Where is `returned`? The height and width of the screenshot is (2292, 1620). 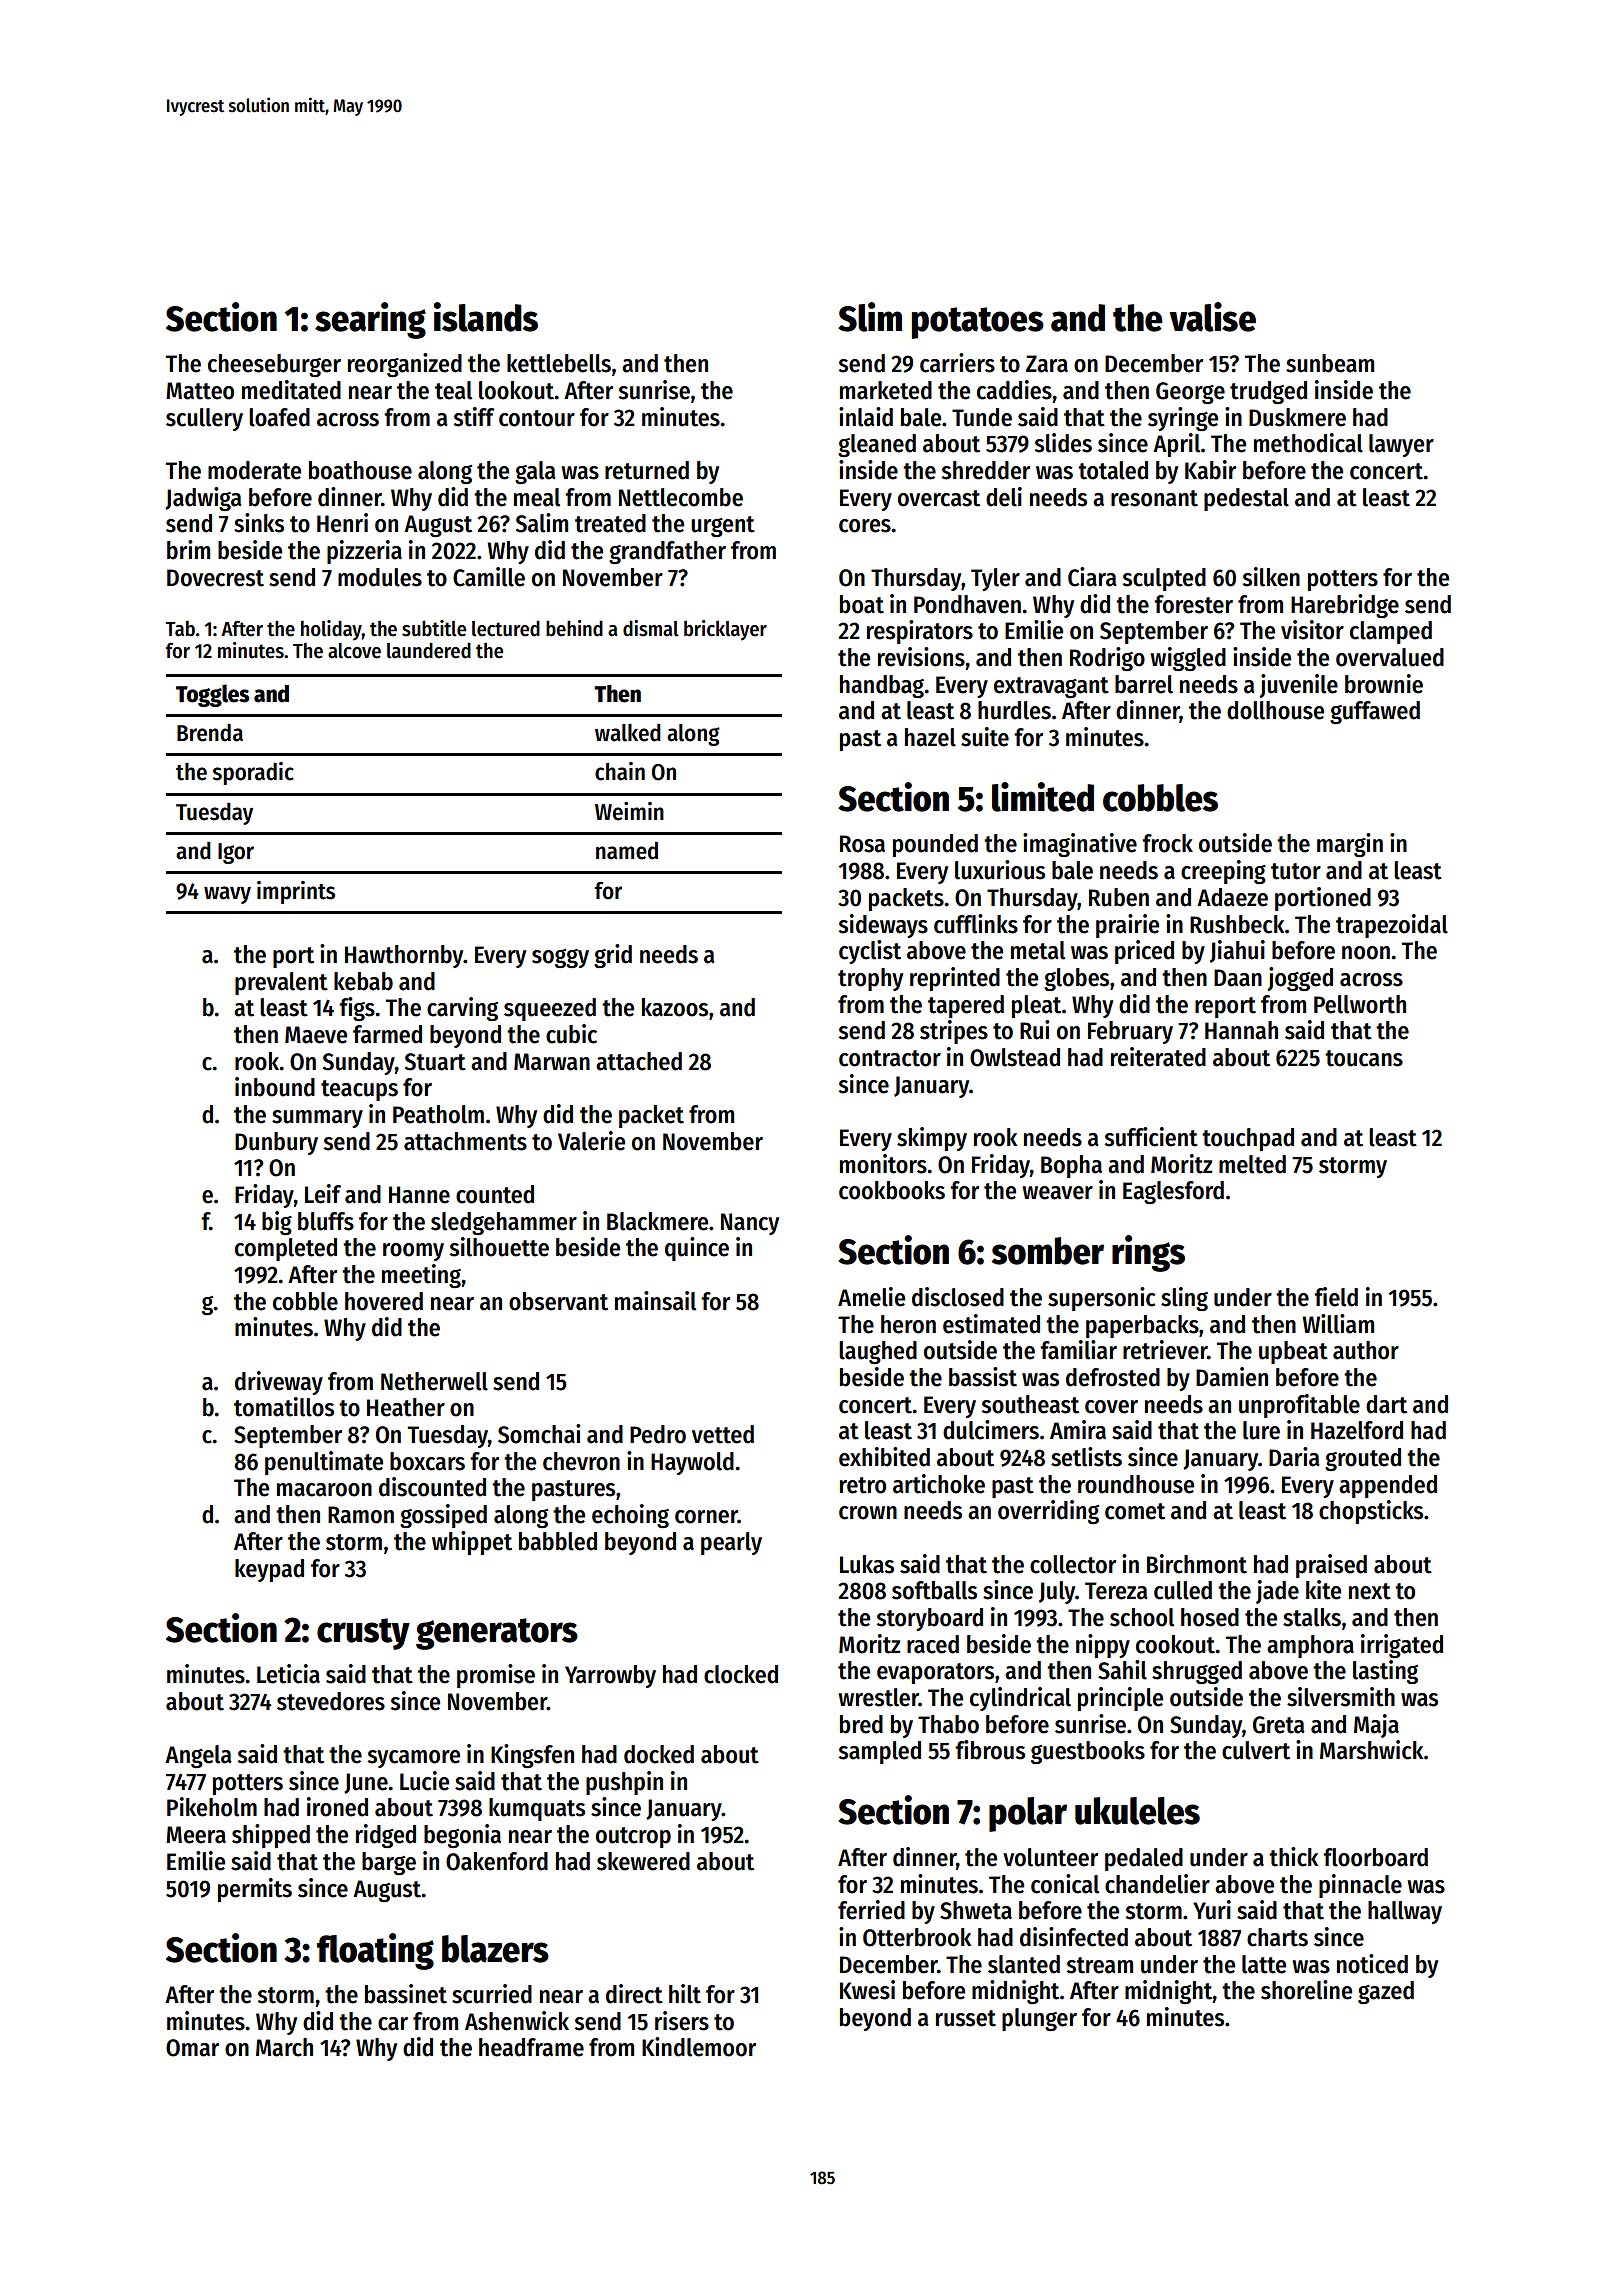
returned is located at coordinates (647, 470).
